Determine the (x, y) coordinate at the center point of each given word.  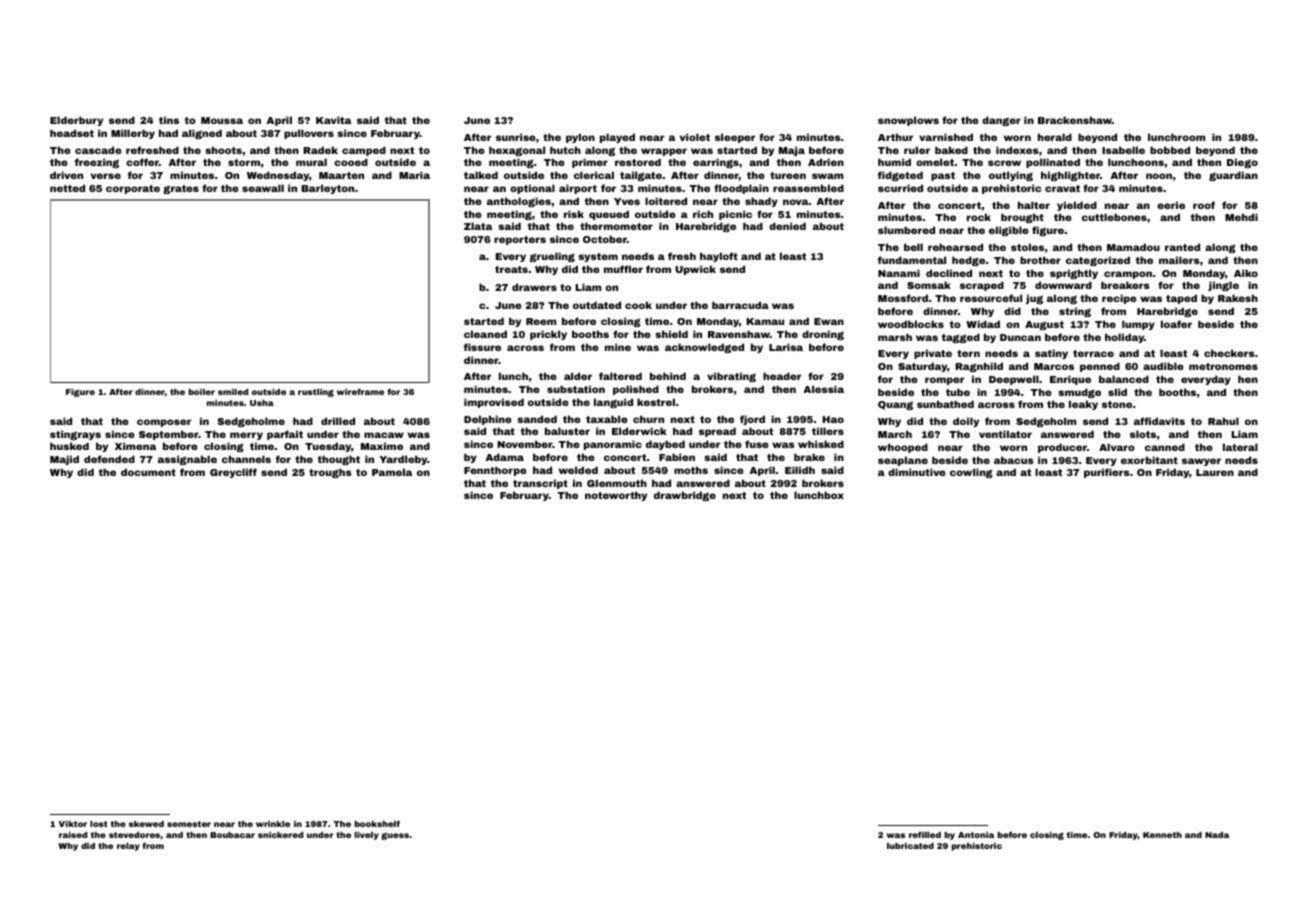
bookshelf (377, 823)
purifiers (1107, 473)
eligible (1009, 231)
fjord (752, 420)
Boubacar (232, 835)
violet (695, 137)
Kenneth (1162, 835)
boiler (202, 392)
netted (67, 188)
